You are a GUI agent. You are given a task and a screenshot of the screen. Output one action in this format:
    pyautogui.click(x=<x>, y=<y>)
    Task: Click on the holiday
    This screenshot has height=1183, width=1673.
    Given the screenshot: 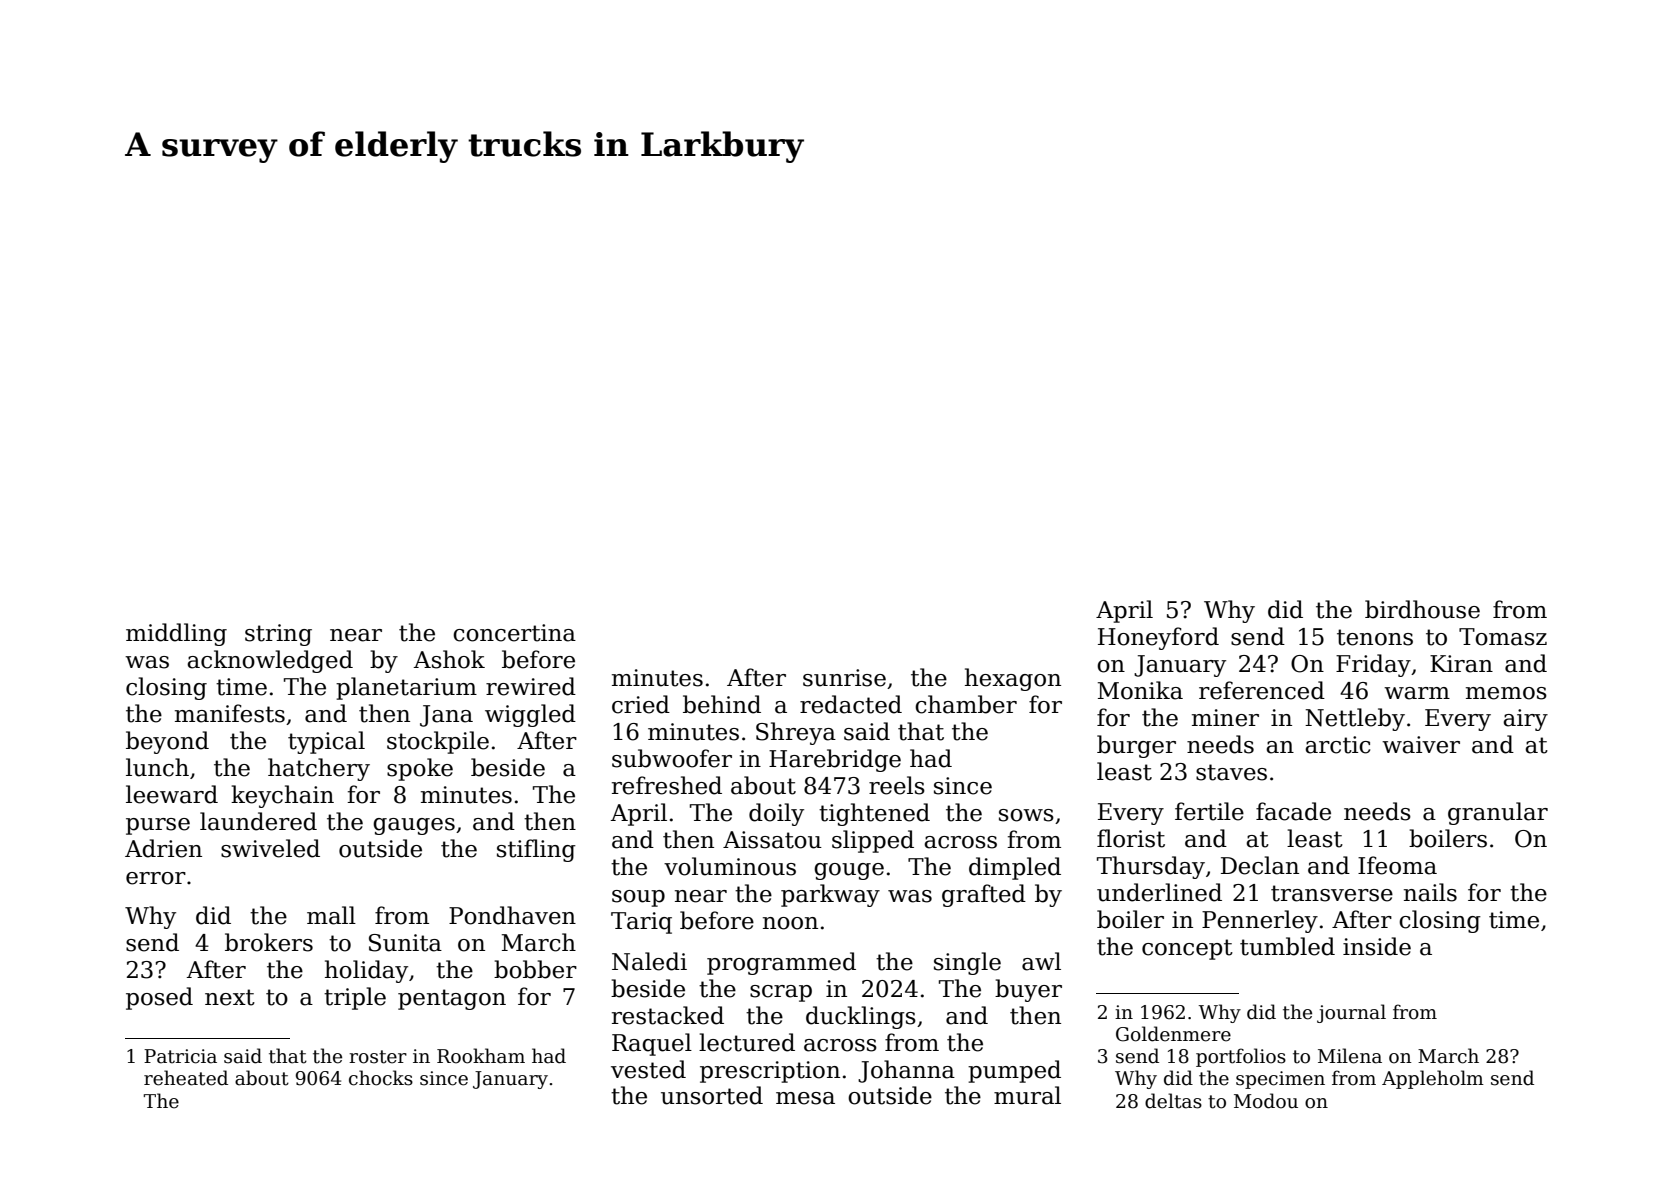 What is the action you would take?
    pyautogui.click(x=366, y=971)
